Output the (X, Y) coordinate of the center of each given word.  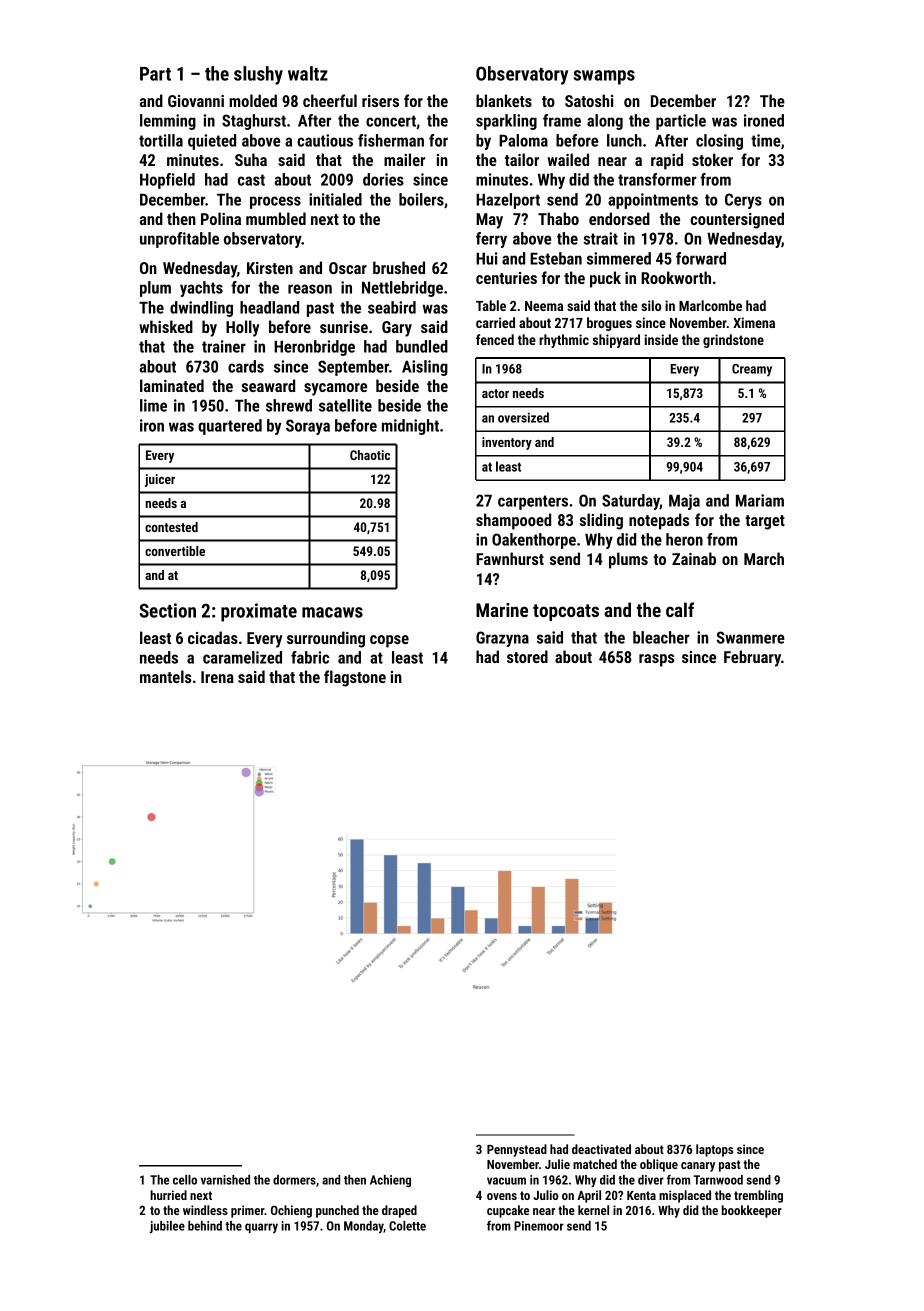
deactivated (601, 1149)
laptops (714, 1150)
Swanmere (751, 637)
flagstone (355, 678)
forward (701, 258)
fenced (495, 339)
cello (185, 1180)
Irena (217, 677)
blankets (504, 100)
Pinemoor (539, 1226)
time (766, 140)
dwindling (201, 309)
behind (205, 1226)
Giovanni (196, 101)
